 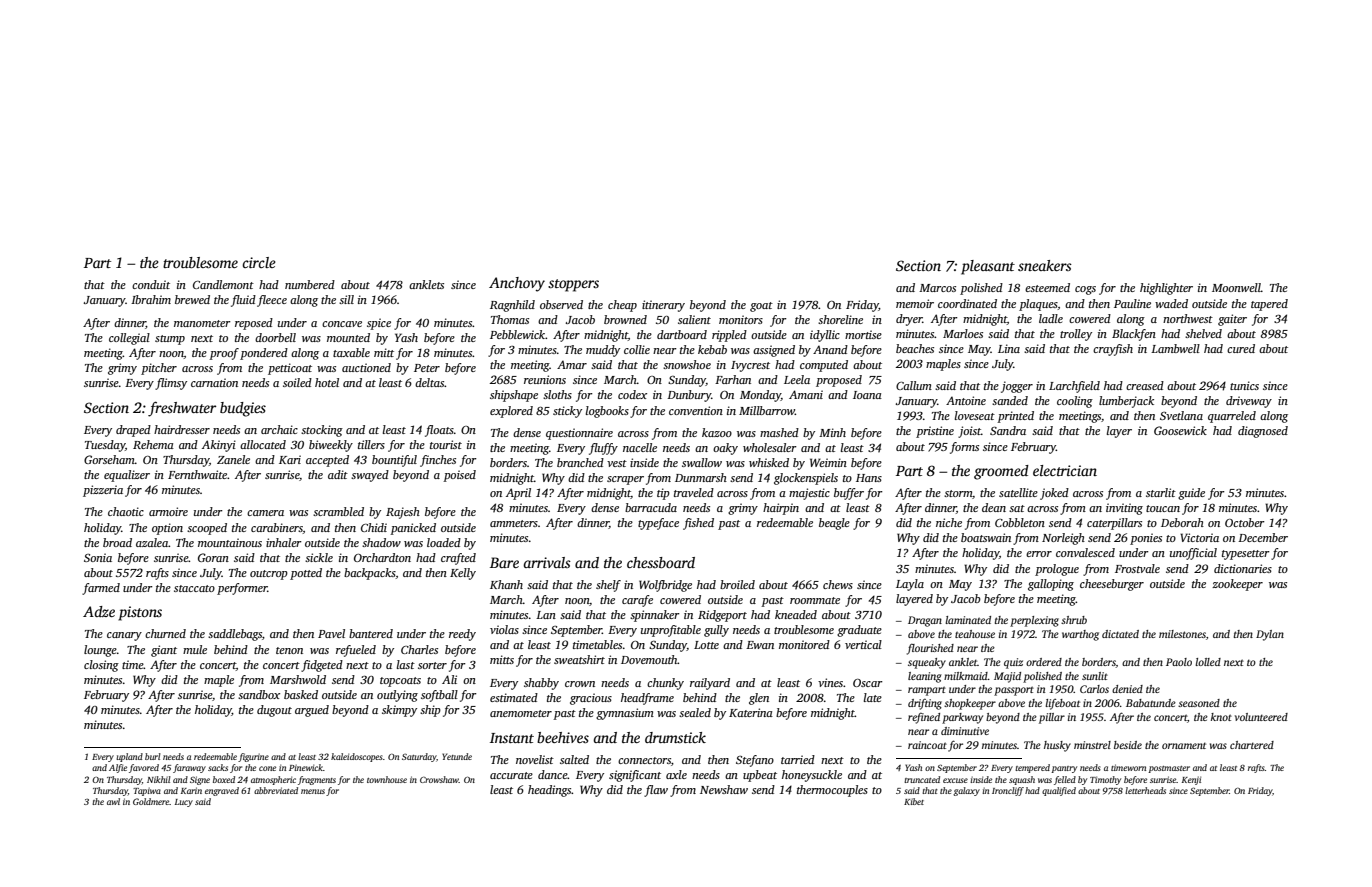 What do you see at coordinates (511, 775) in the image?
I see `accurate` at bounding box center [511, 775].
